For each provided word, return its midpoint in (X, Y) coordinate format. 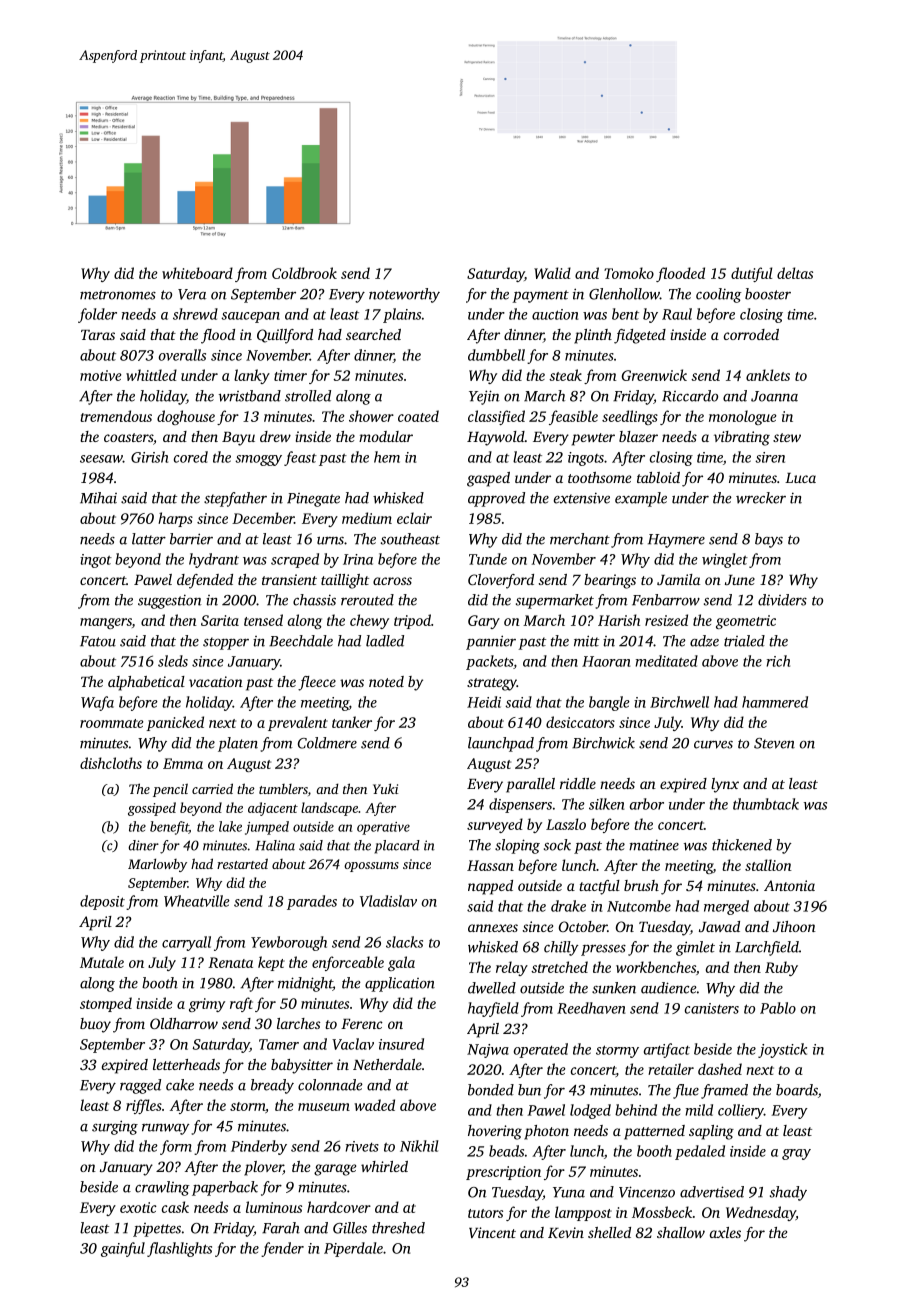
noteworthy (404, 295)
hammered (775, 702)
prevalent (298, 723)
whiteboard (197, 273)
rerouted (367, 600)
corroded (751, 334)
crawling (162, 1188)
